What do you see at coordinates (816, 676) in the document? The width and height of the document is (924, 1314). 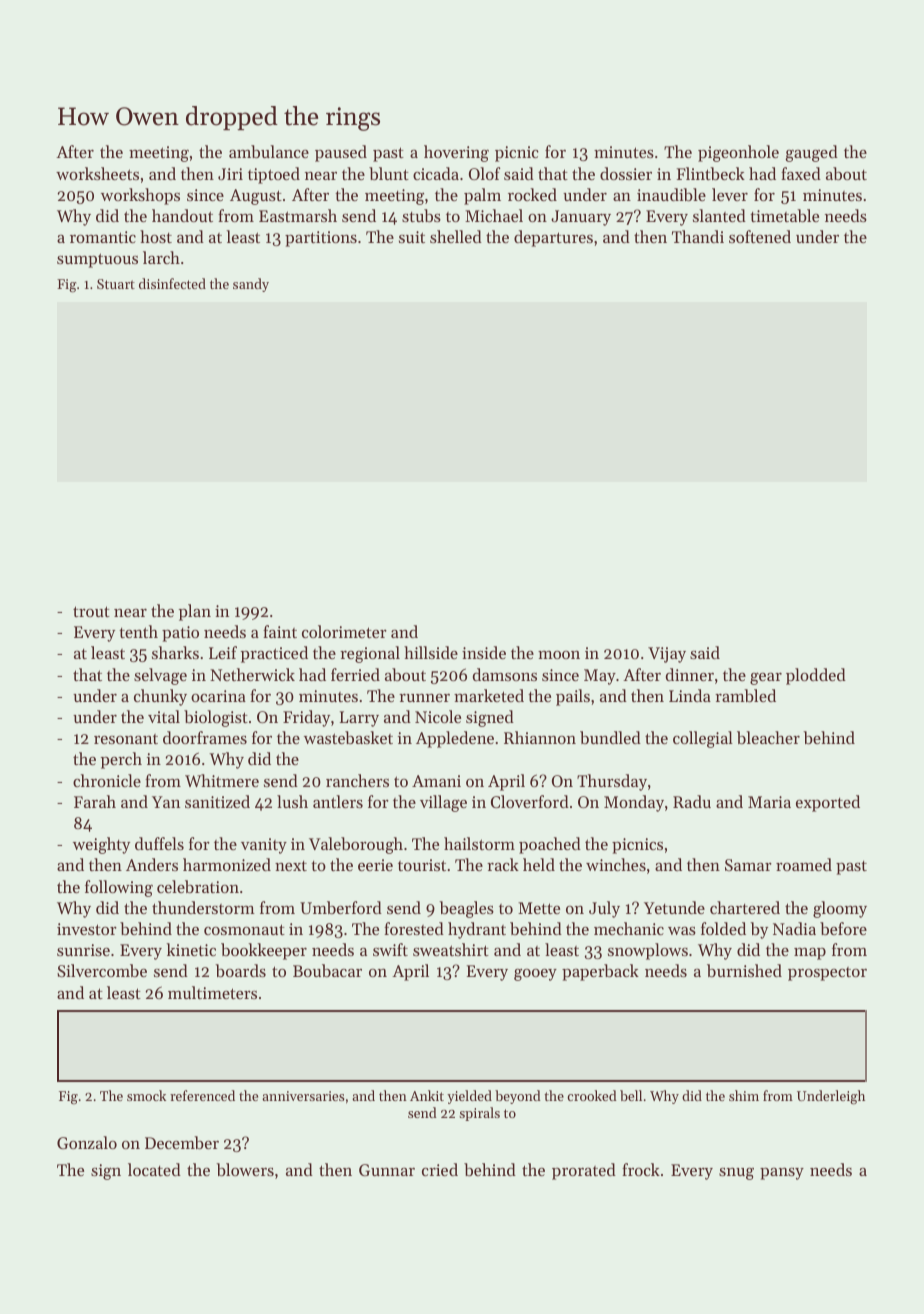 I see `plodded` at bounding box center [816, 676].
